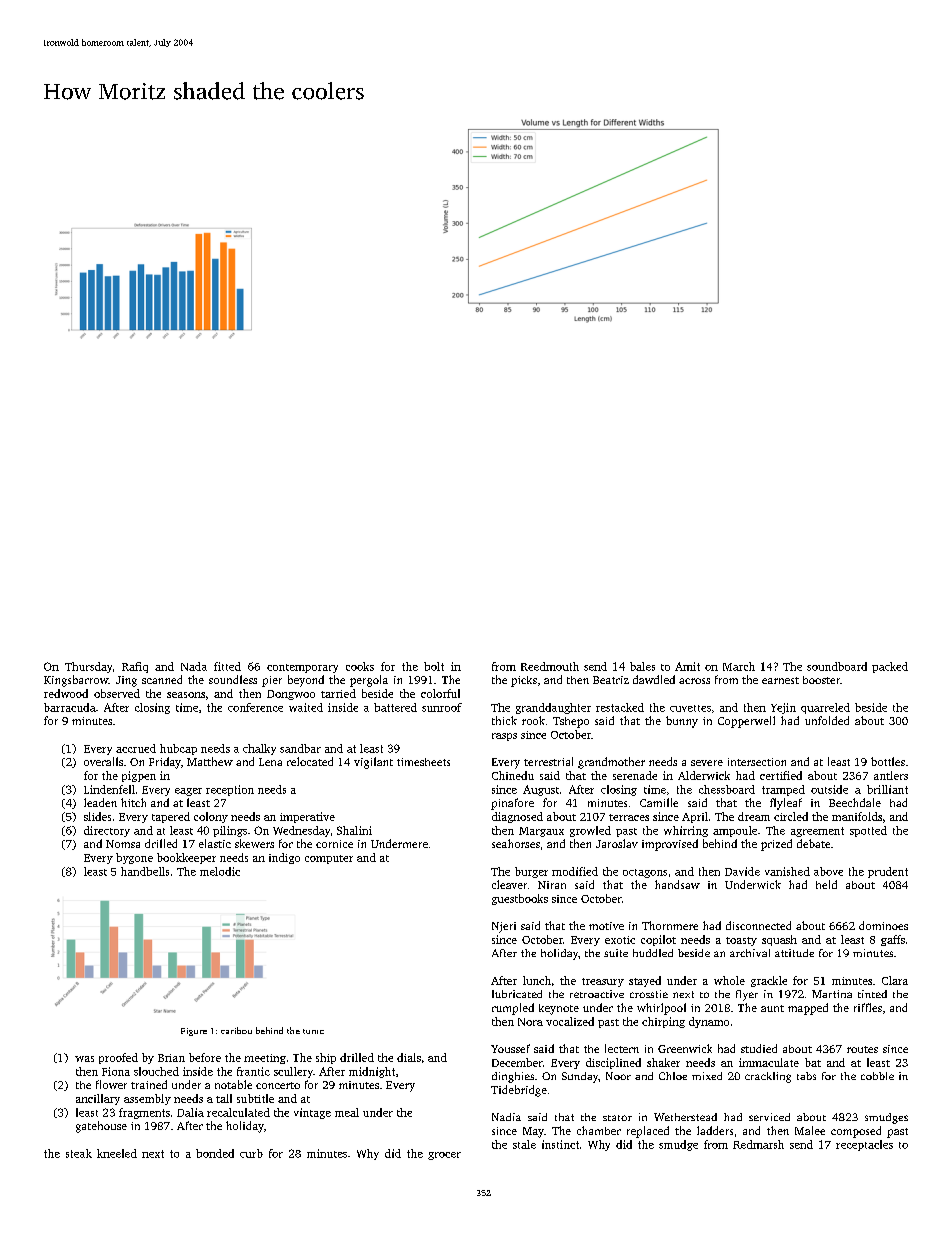  What do you see at coordinates (171, 817) in the screenshot?
I see `tapered` at bounding box center [171, 817].
